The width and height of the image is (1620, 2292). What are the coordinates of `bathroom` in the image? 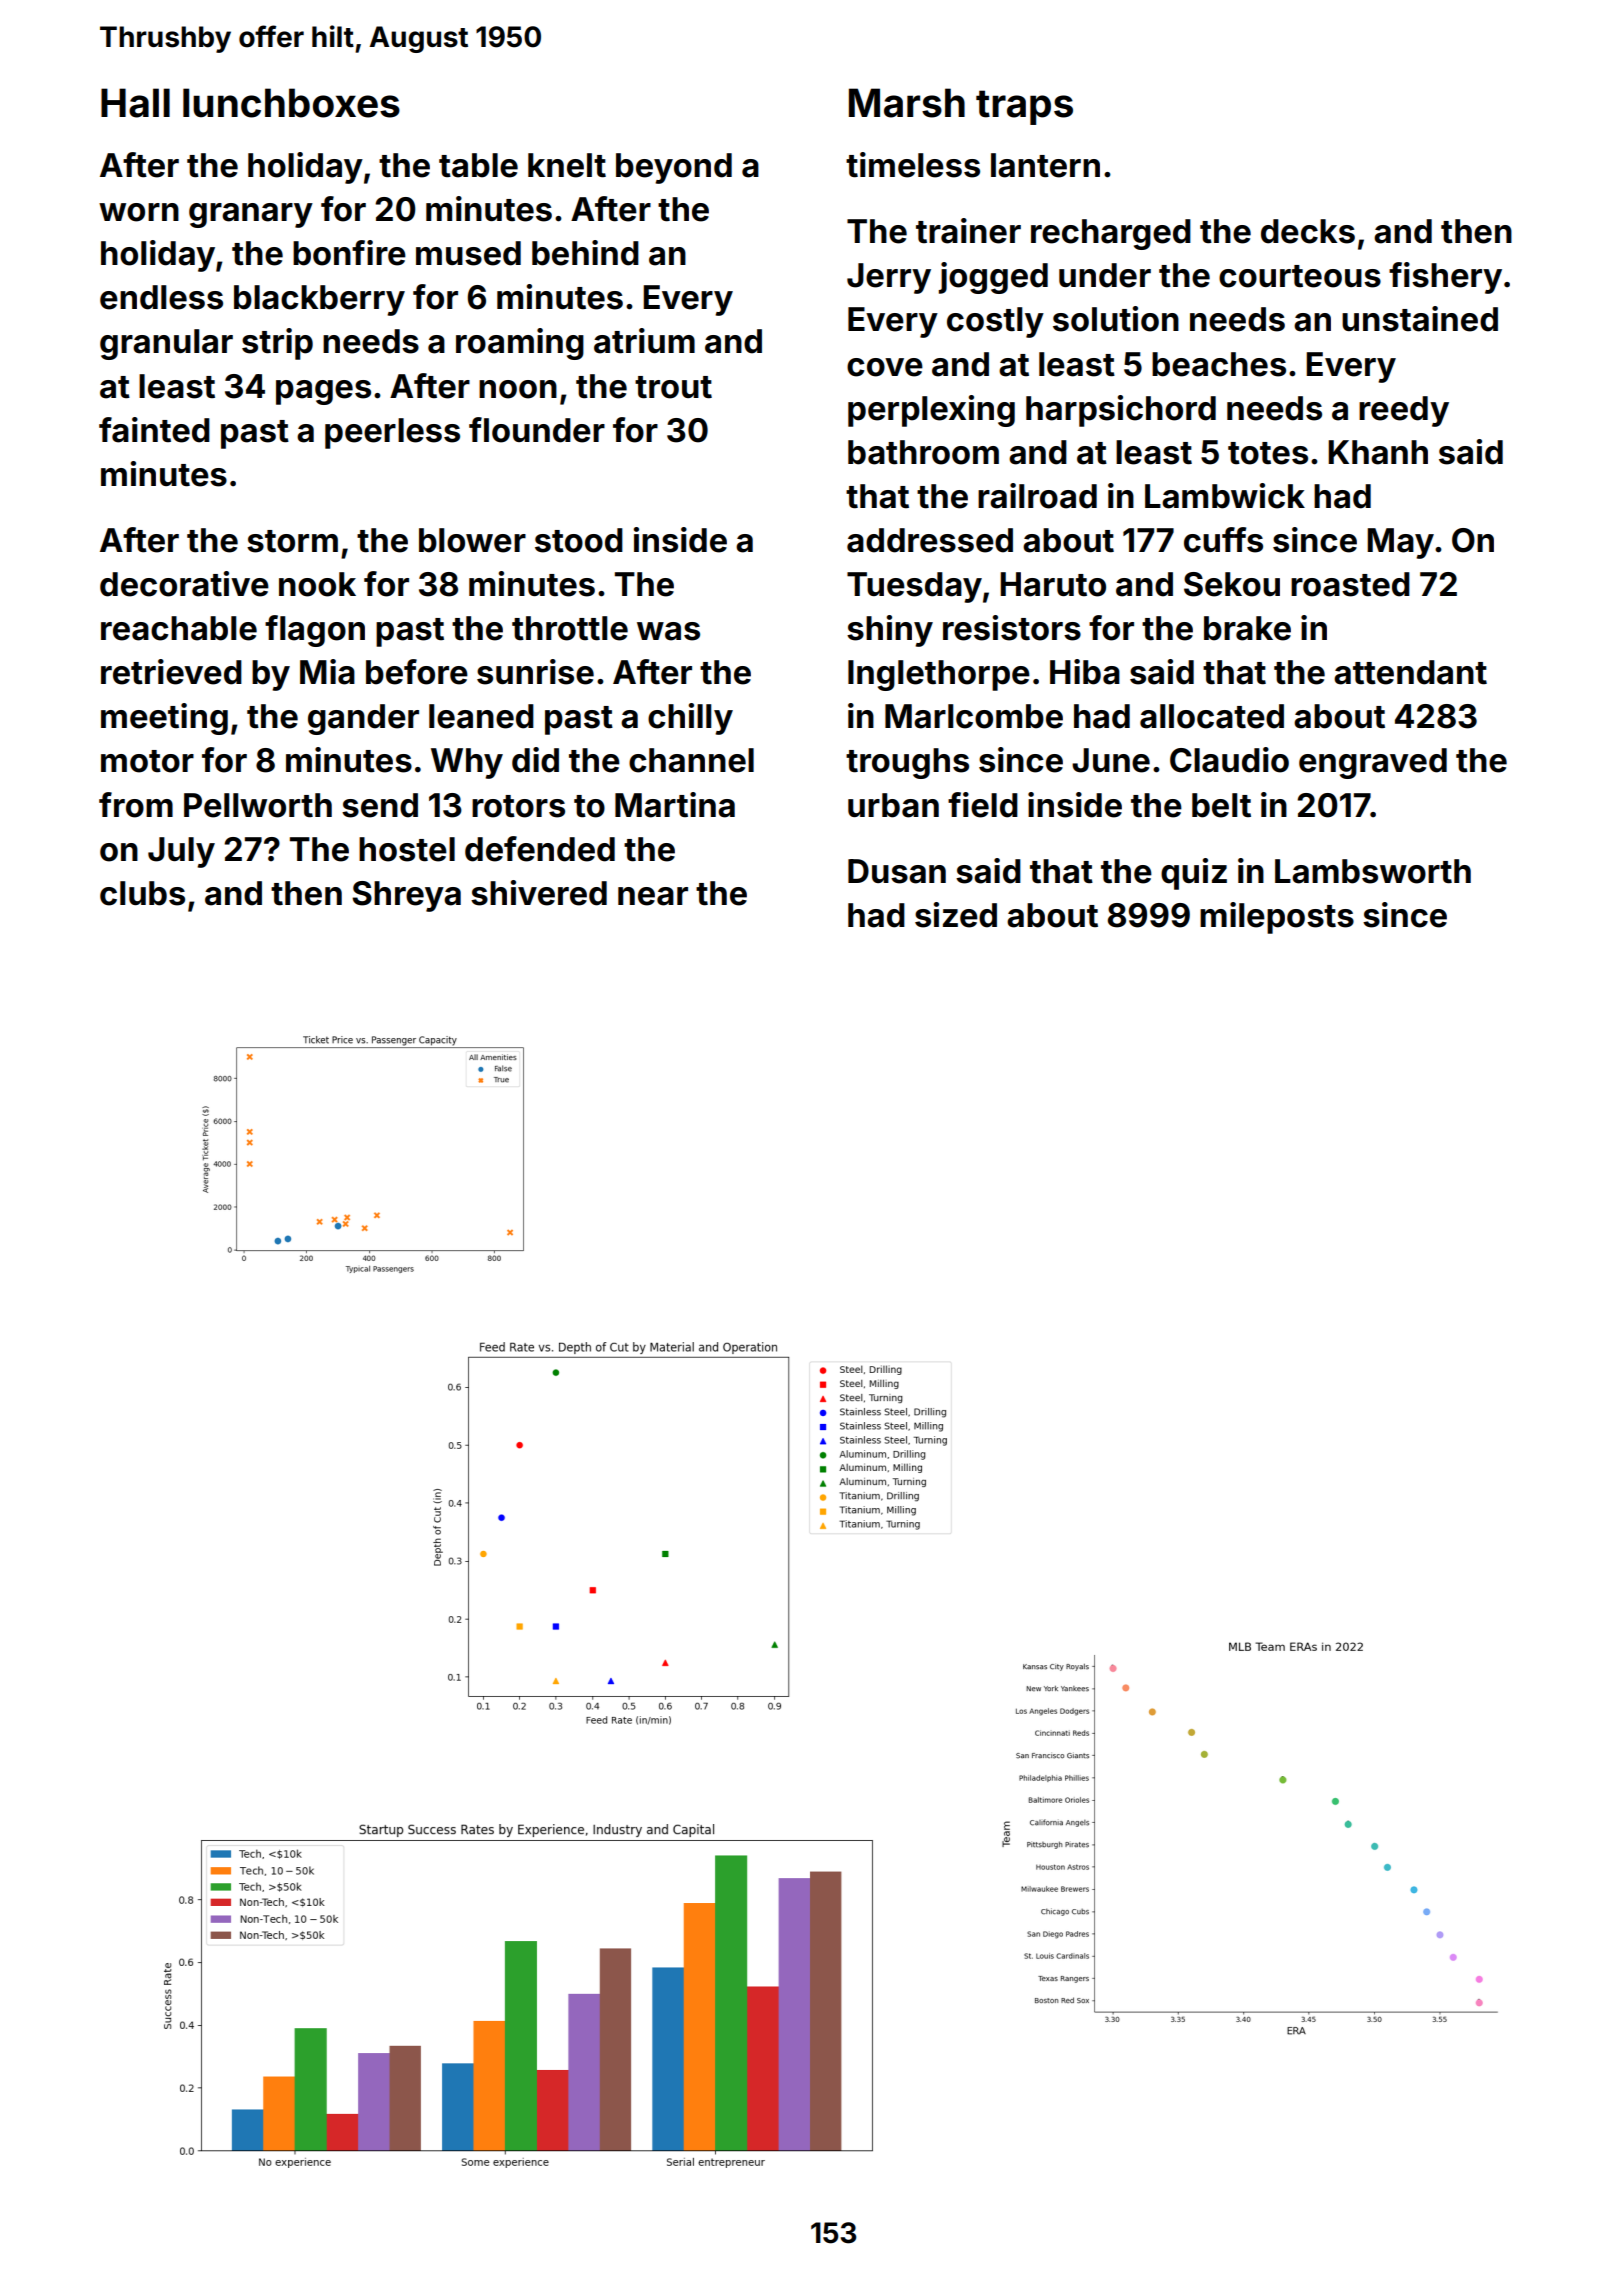 It's located at (923, 452).
